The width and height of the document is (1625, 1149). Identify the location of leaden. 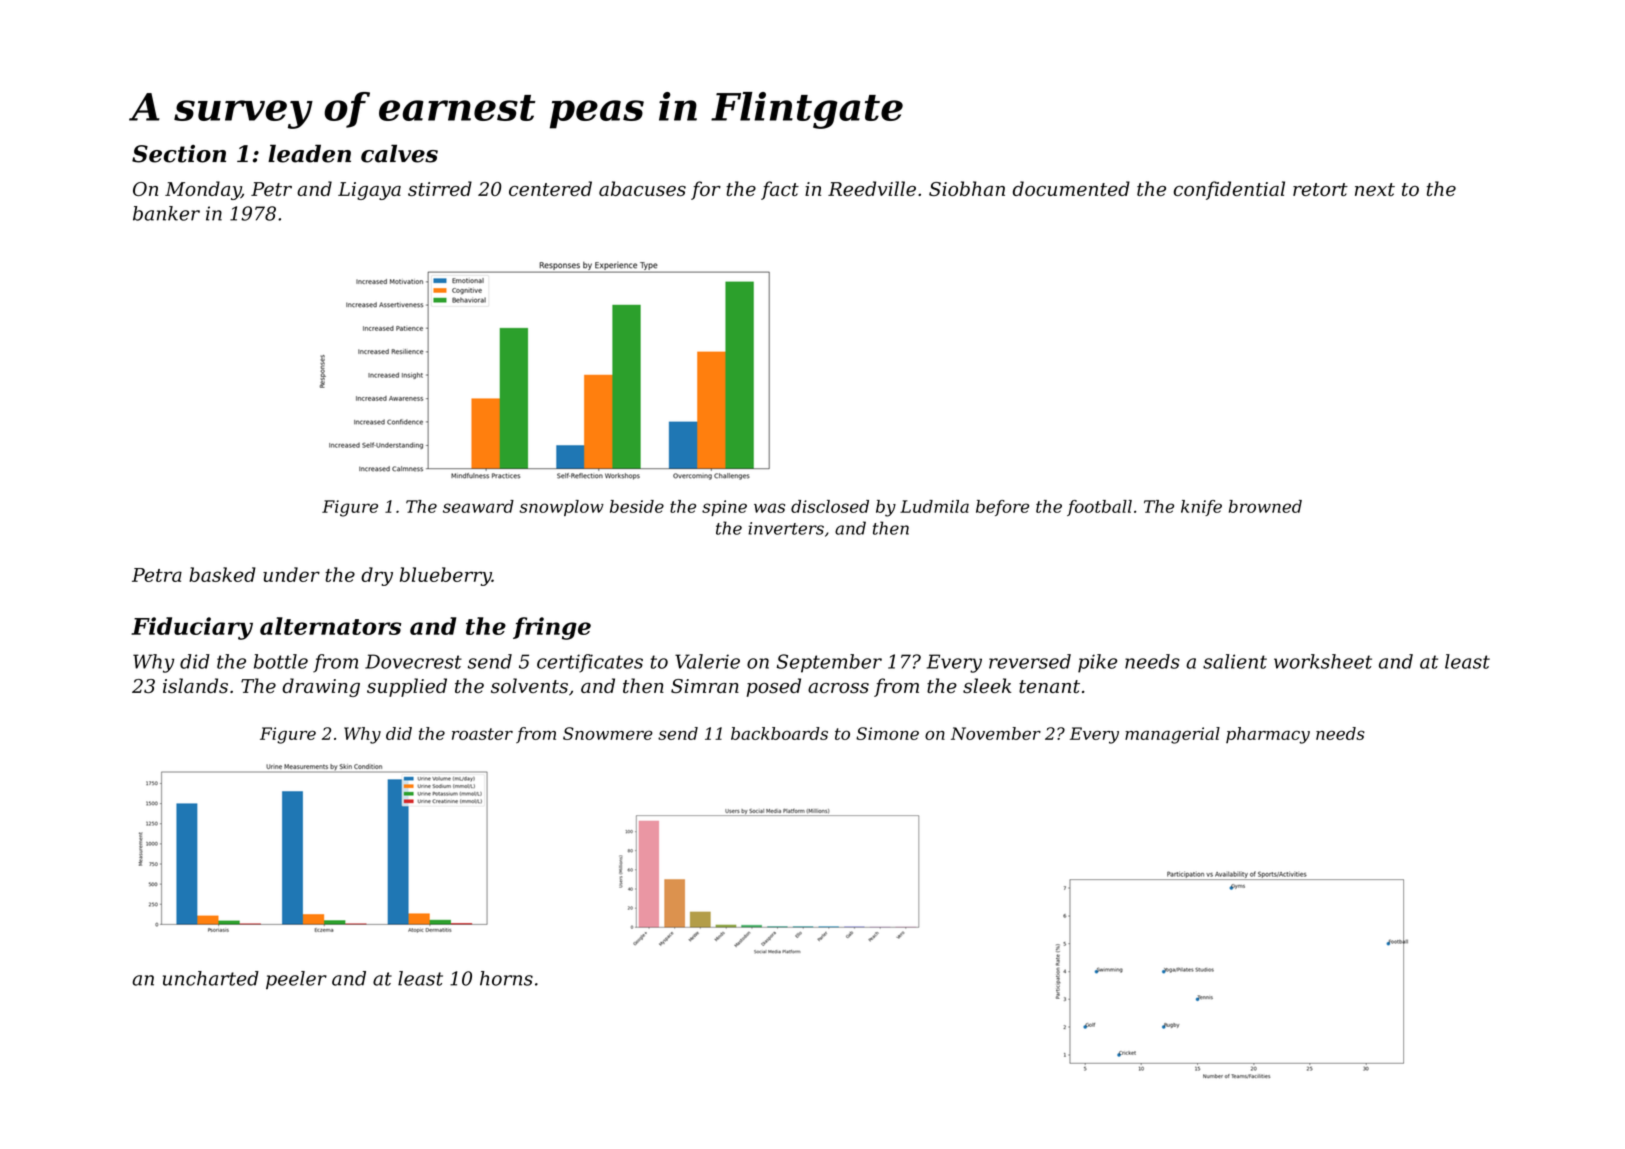
(309, 153).
